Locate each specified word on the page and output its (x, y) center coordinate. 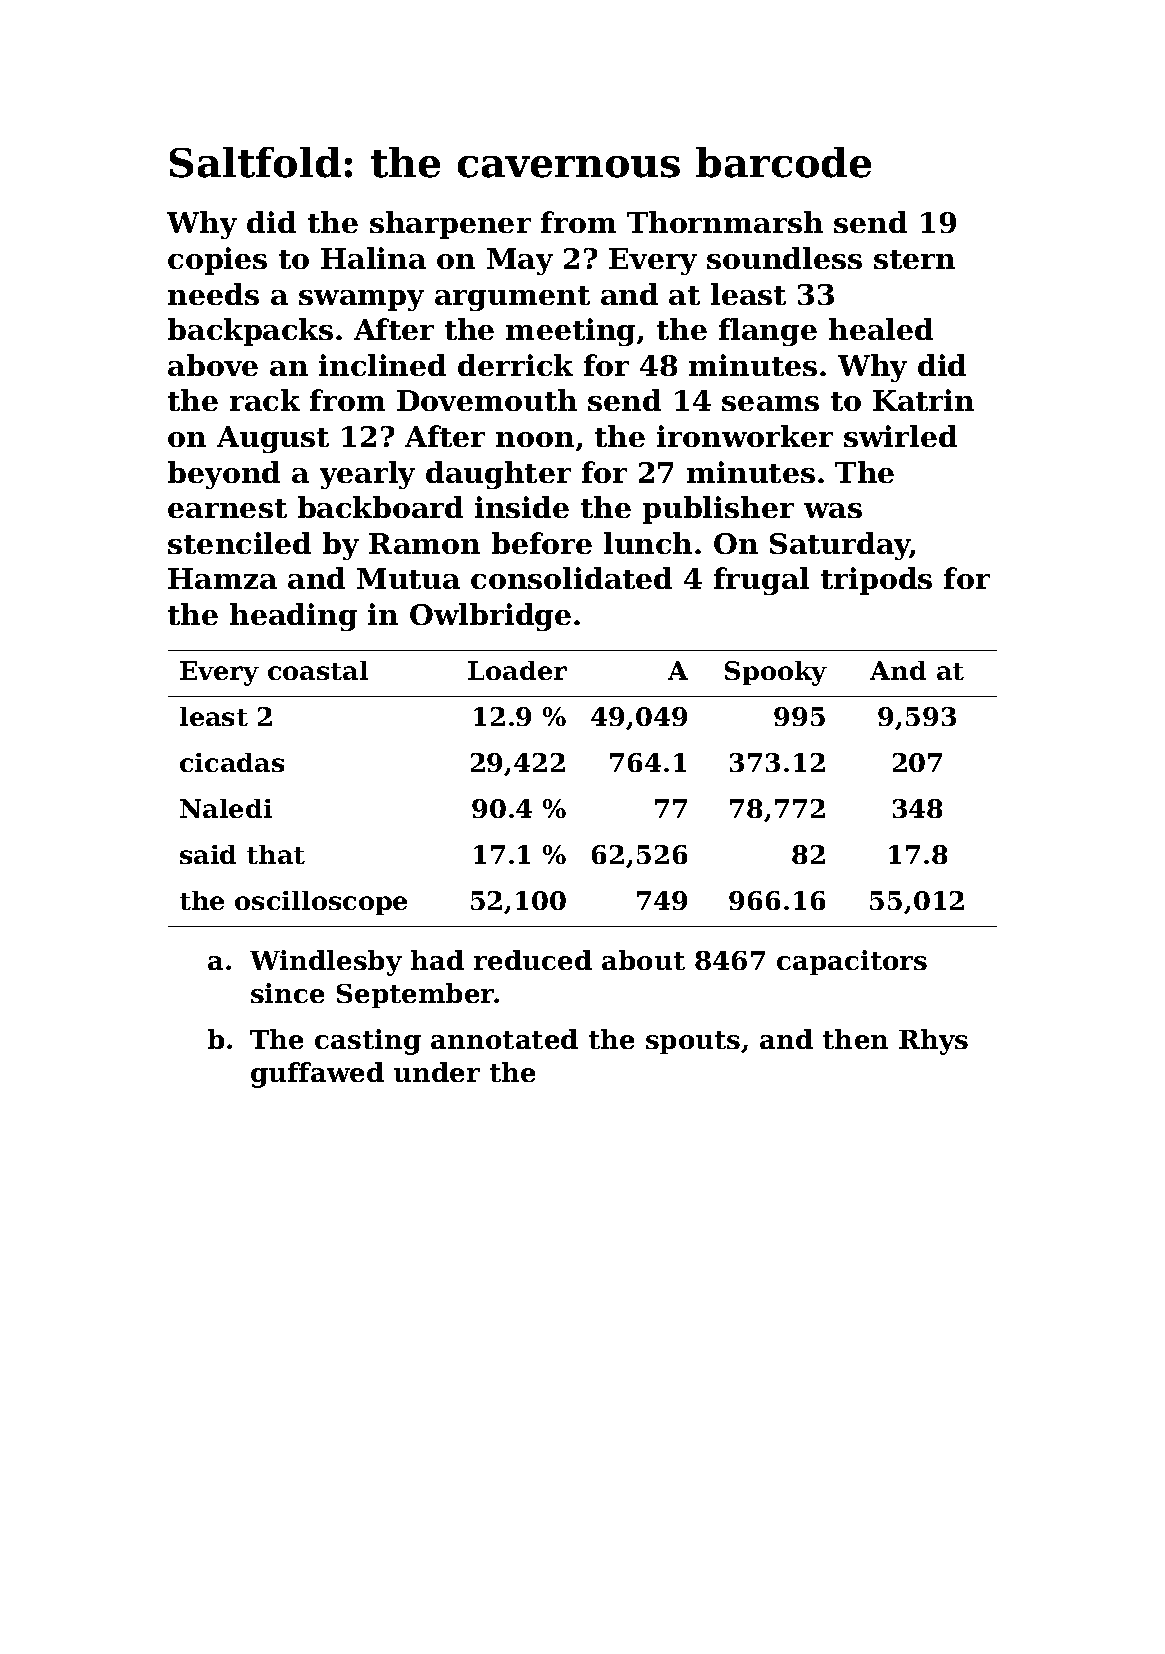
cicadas (232, 762)
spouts (693, 1042)
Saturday (840, 546)
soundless (784, 258)
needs (213, 294)
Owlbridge (490, 617)
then (855, 1039)
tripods (876, 581)
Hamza (222, 578)
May (520, 261)
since (287, 993)
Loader (517, 670)
